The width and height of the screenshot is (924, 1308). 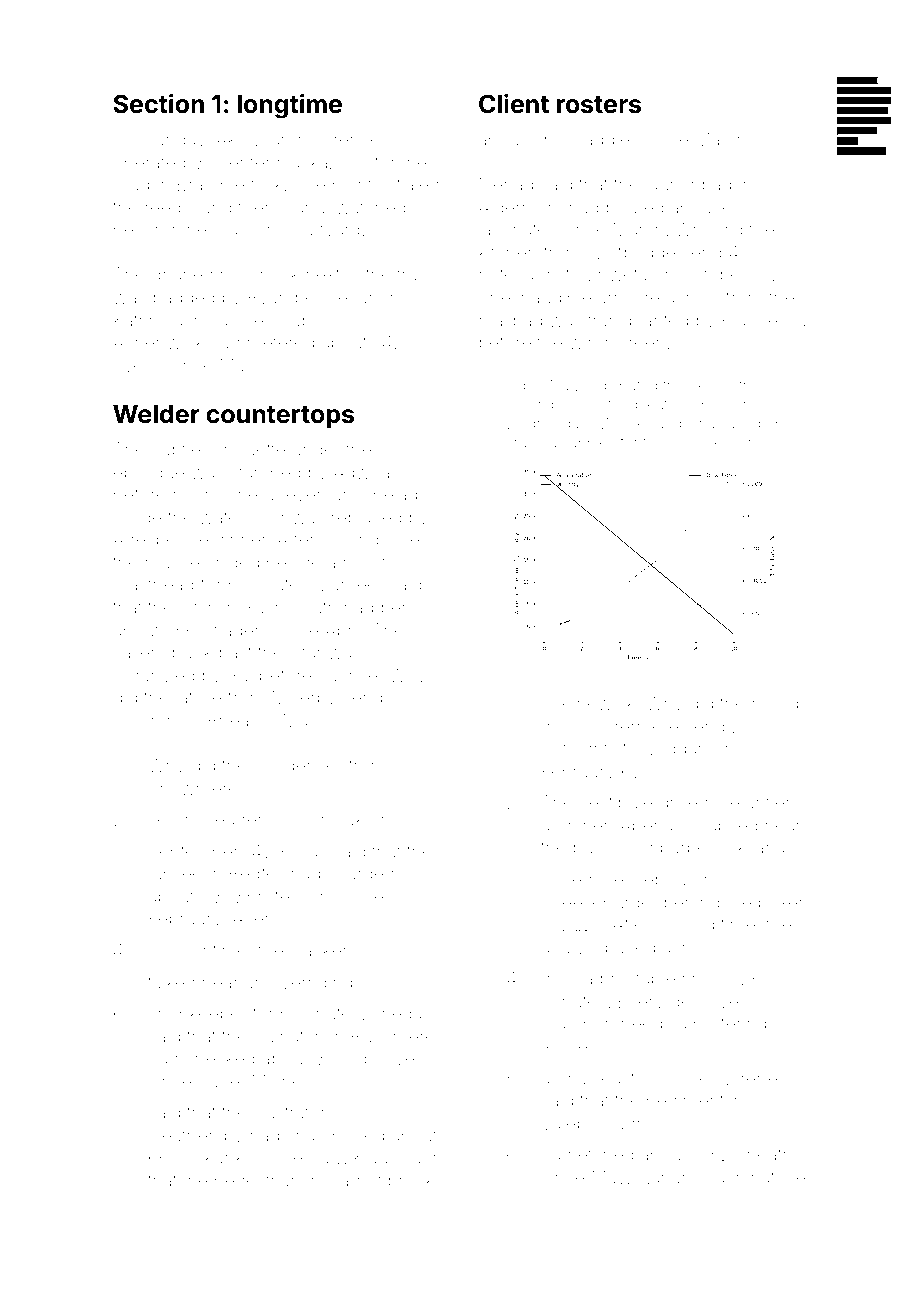 What do you see at coordinates (331, 819) in the screenshot?
I see `Somsak` at bounding box center [331, 819].
